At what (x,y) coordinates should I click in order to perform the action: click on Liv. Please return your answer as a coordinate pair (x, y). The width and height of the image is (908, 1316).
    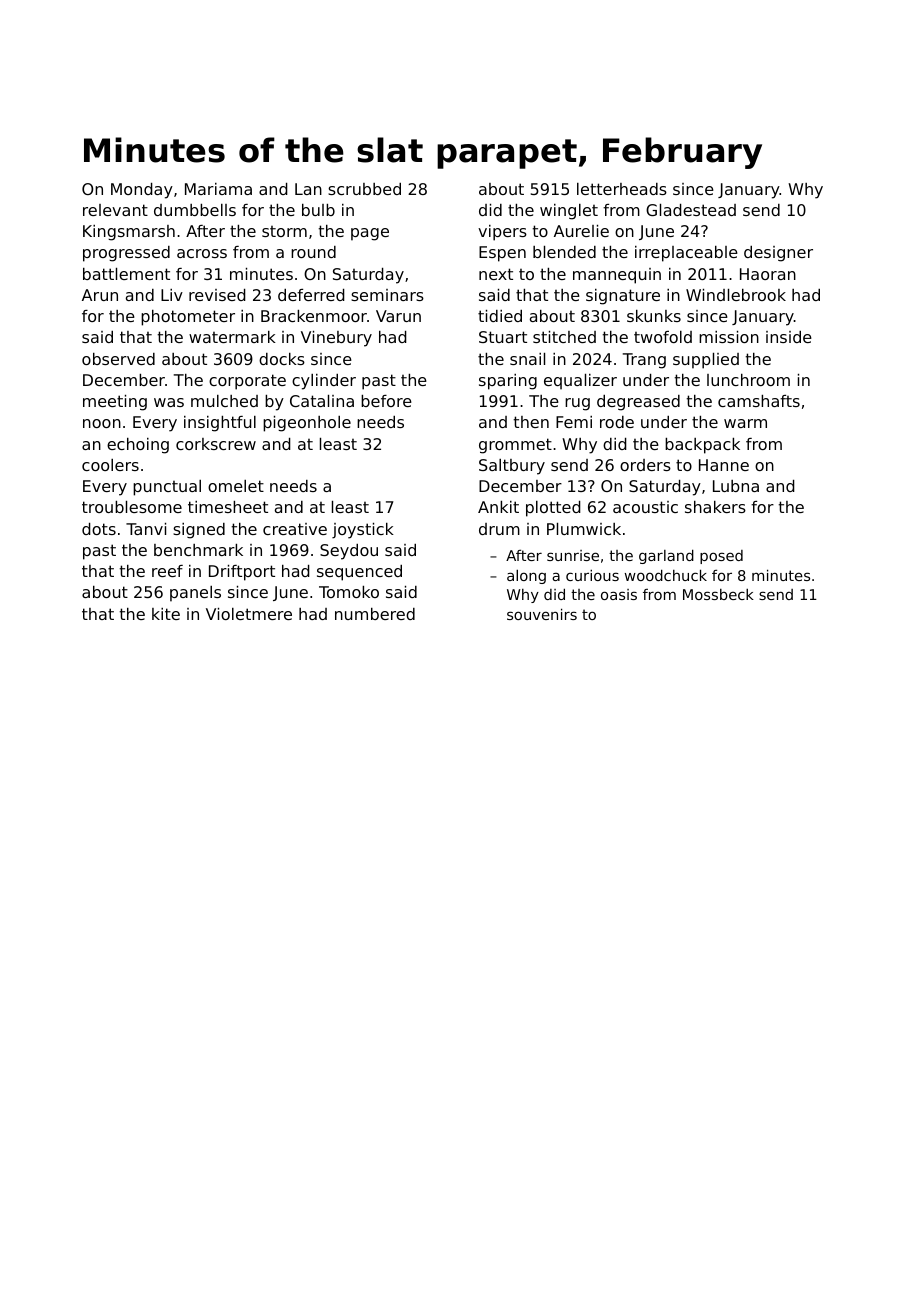
    Looking at the image, I should click on (172, 295).
